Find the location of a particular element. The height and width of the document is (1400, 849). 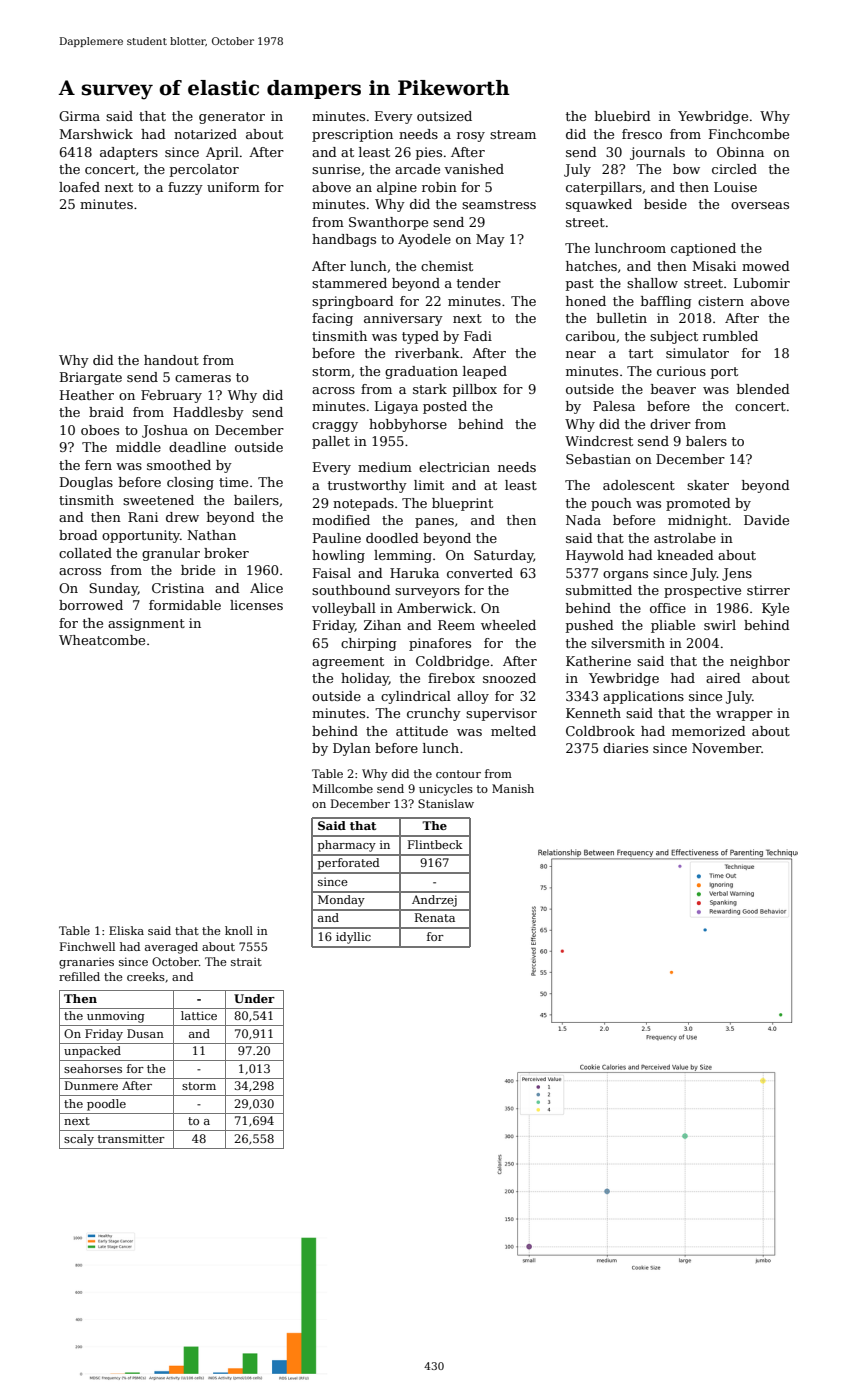

Finchcombe is located at coordinates (749, 134).
